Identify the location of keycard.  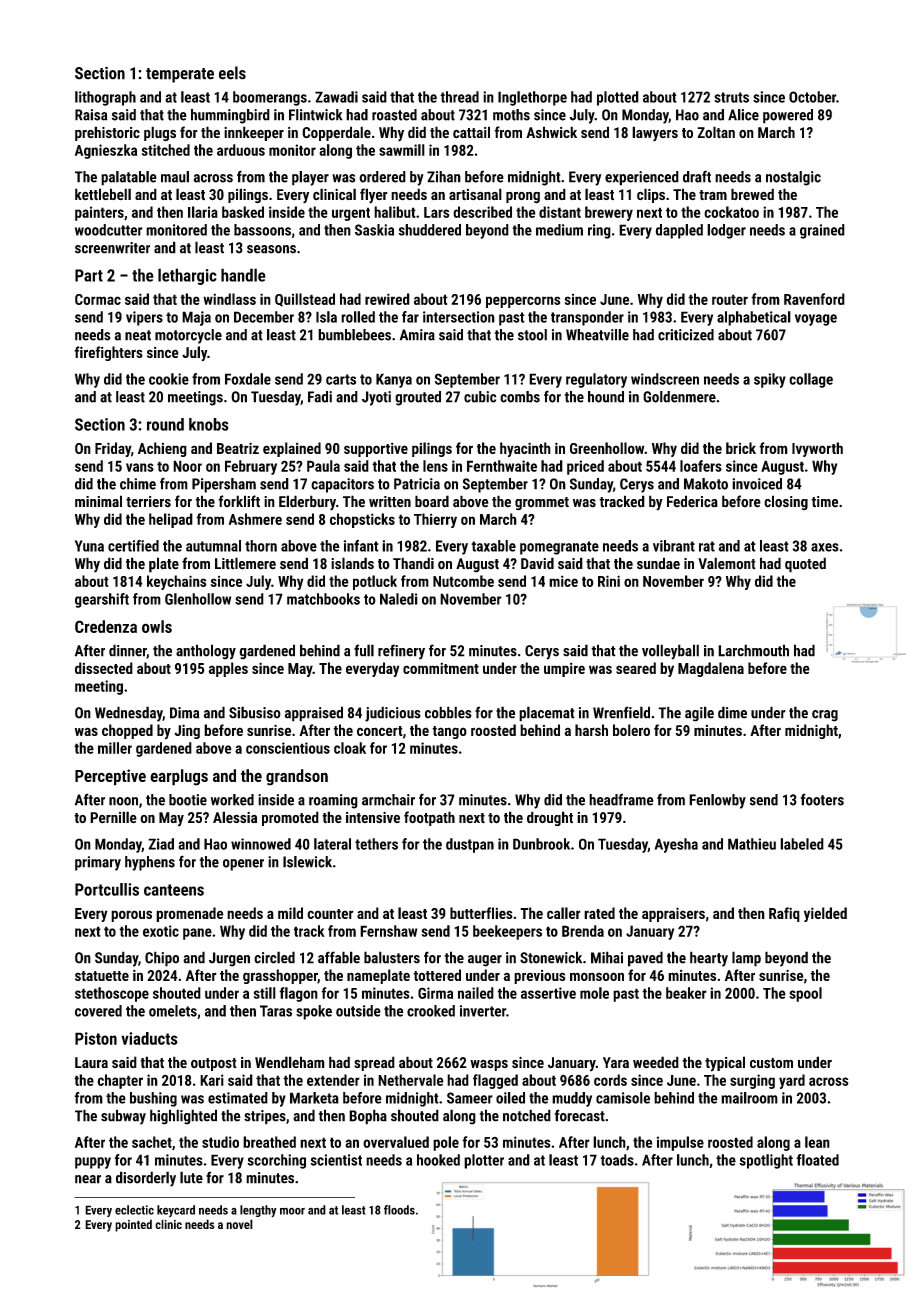
(176, 1211).
